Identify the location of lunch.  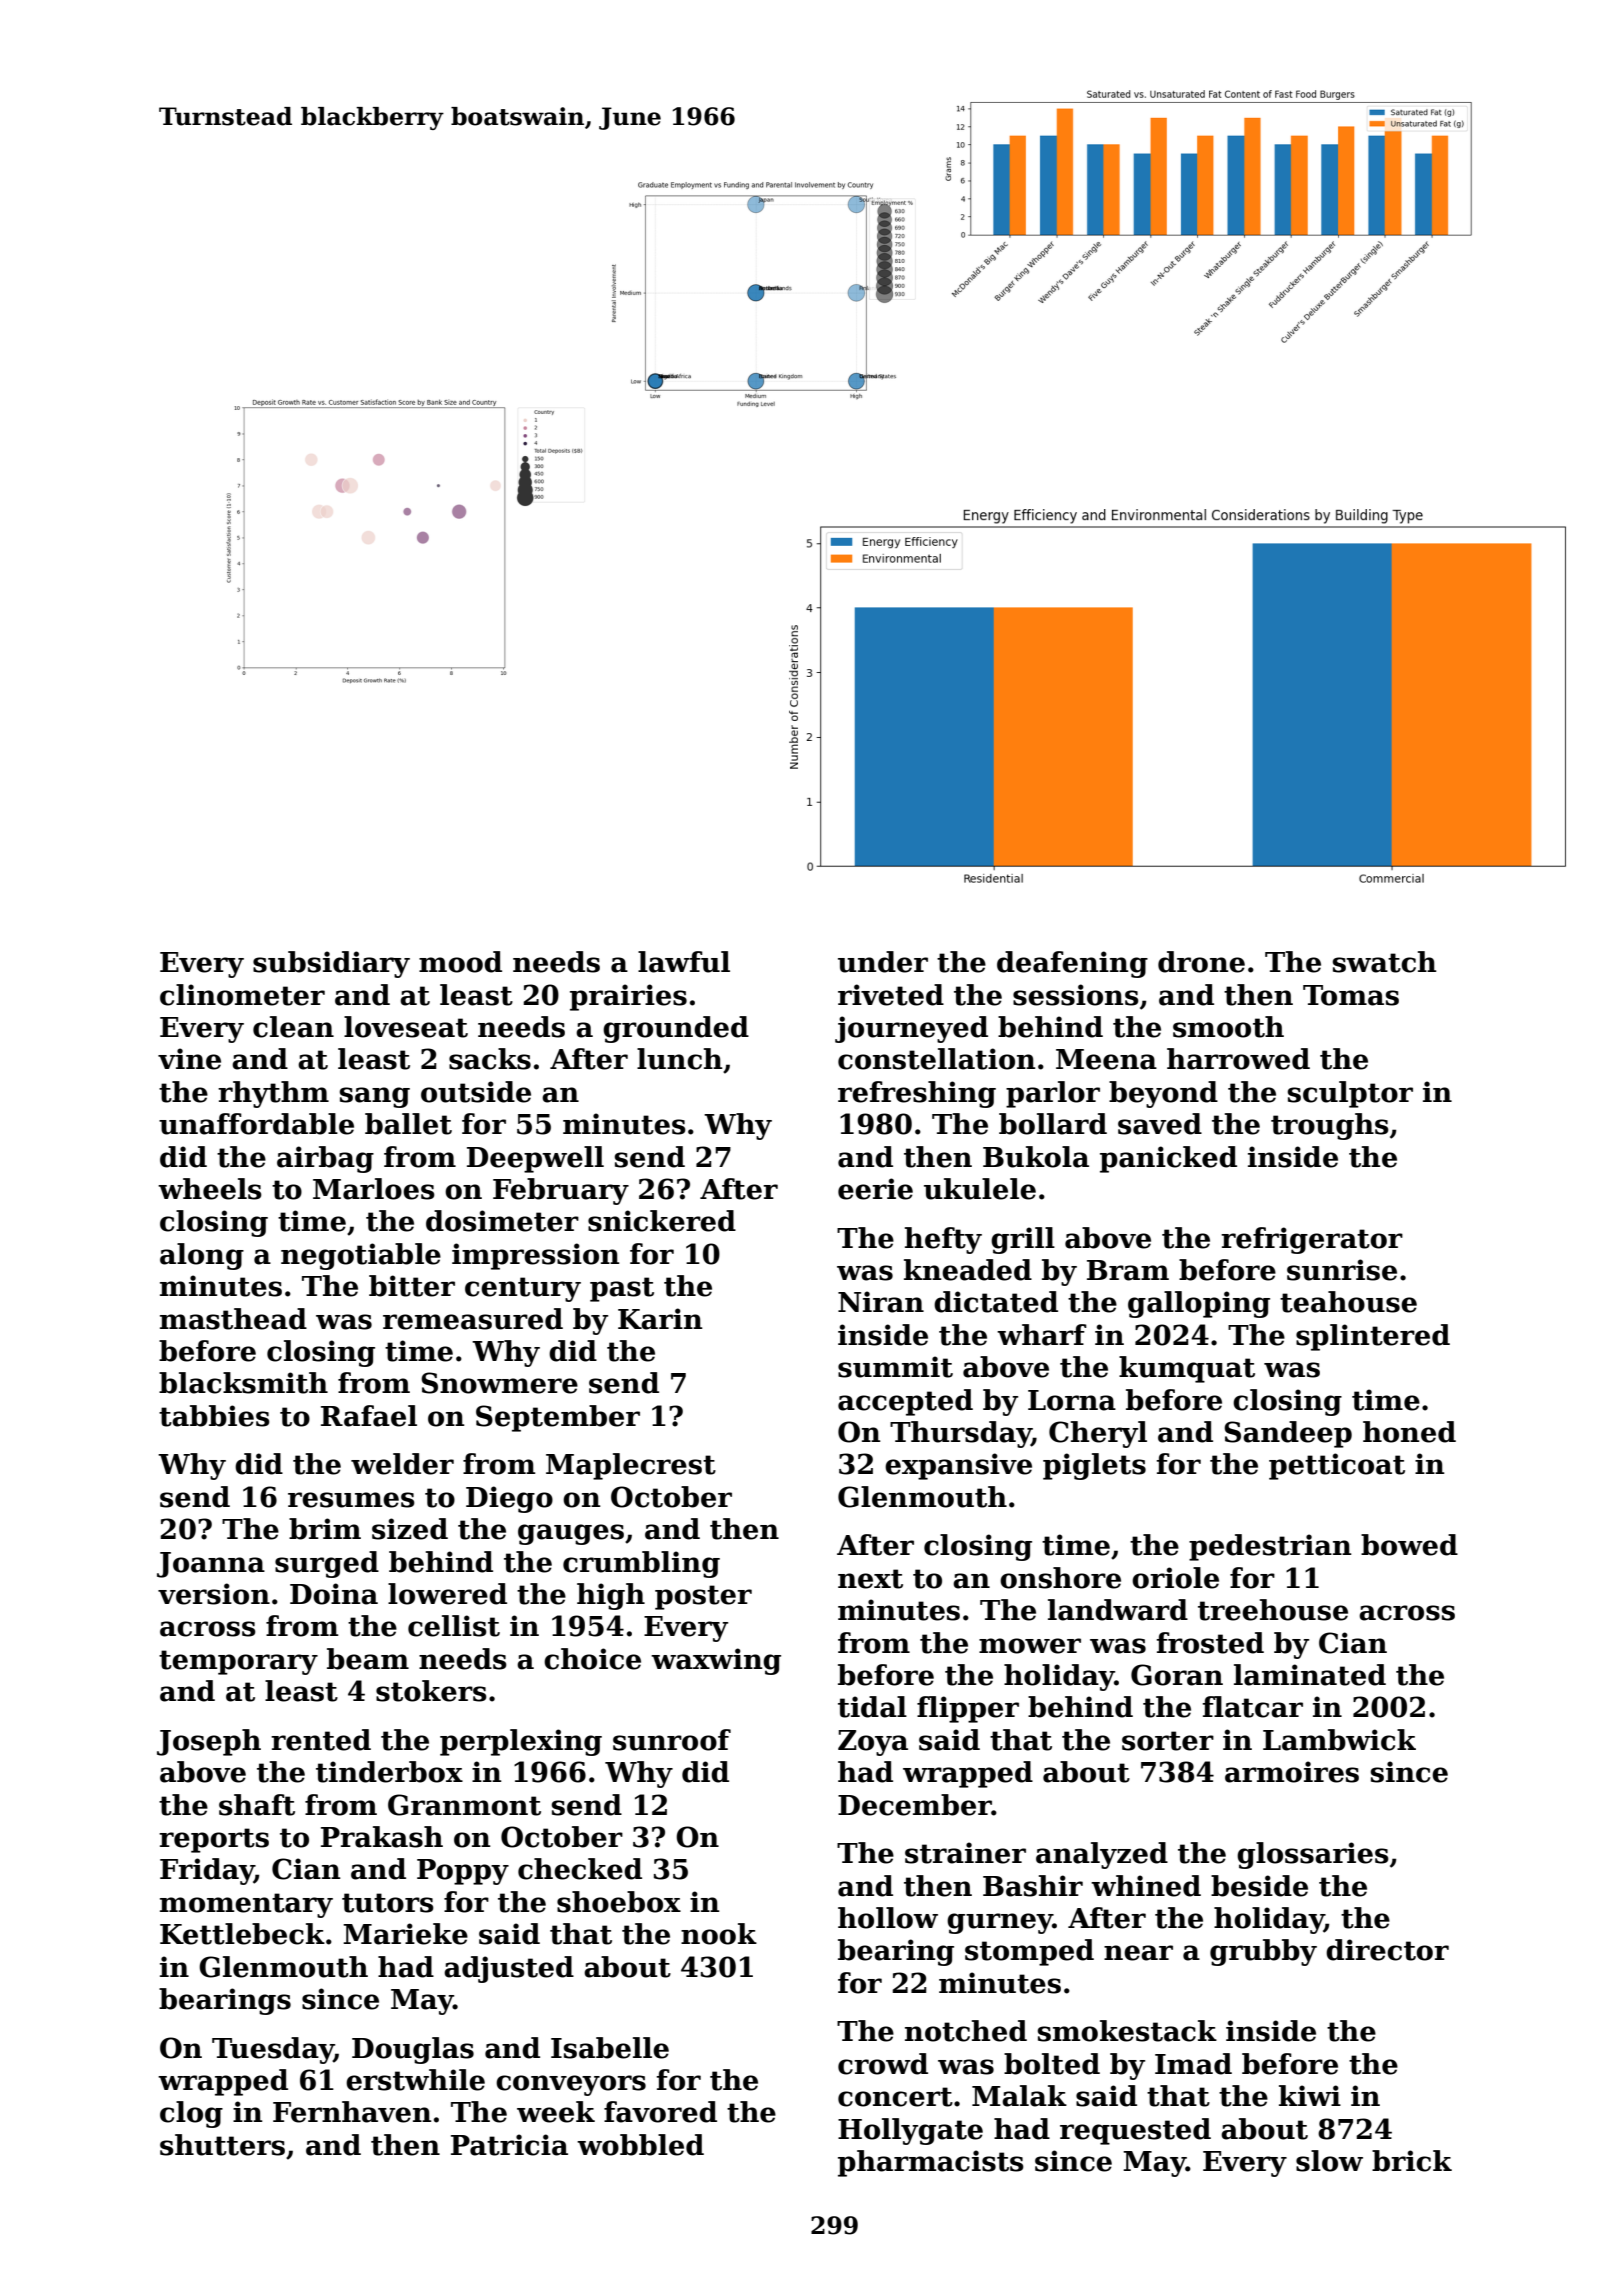
(680, 1059).
